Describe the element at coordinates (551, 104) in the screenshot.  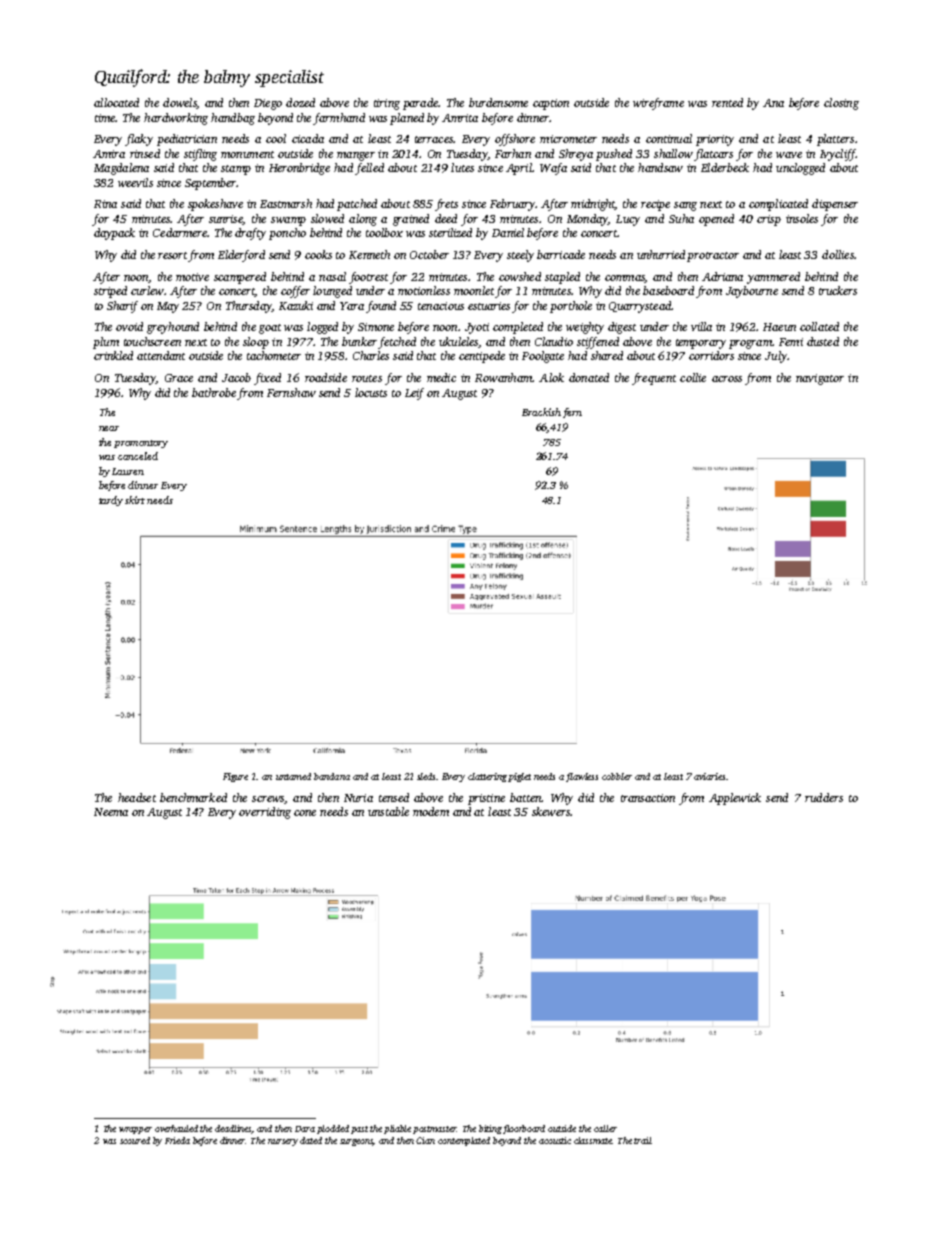
I see `caption` at that location.
